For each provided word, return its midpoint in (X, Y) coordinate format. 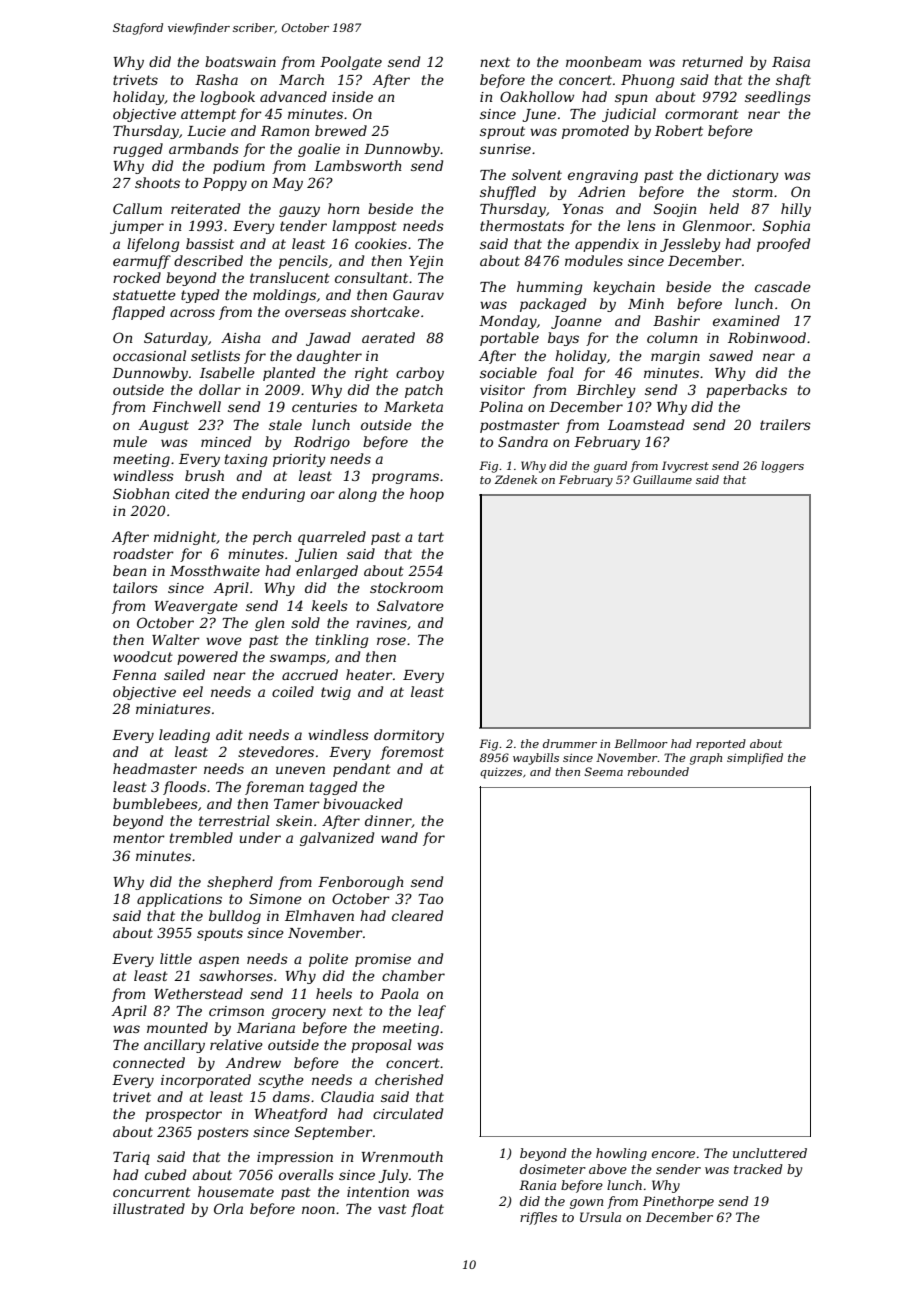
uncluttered (770, 1153)
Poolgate (351, 63)
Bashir (676, 320)
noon (318, 1210)
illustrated (149, 1208)
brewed (341, 130)
